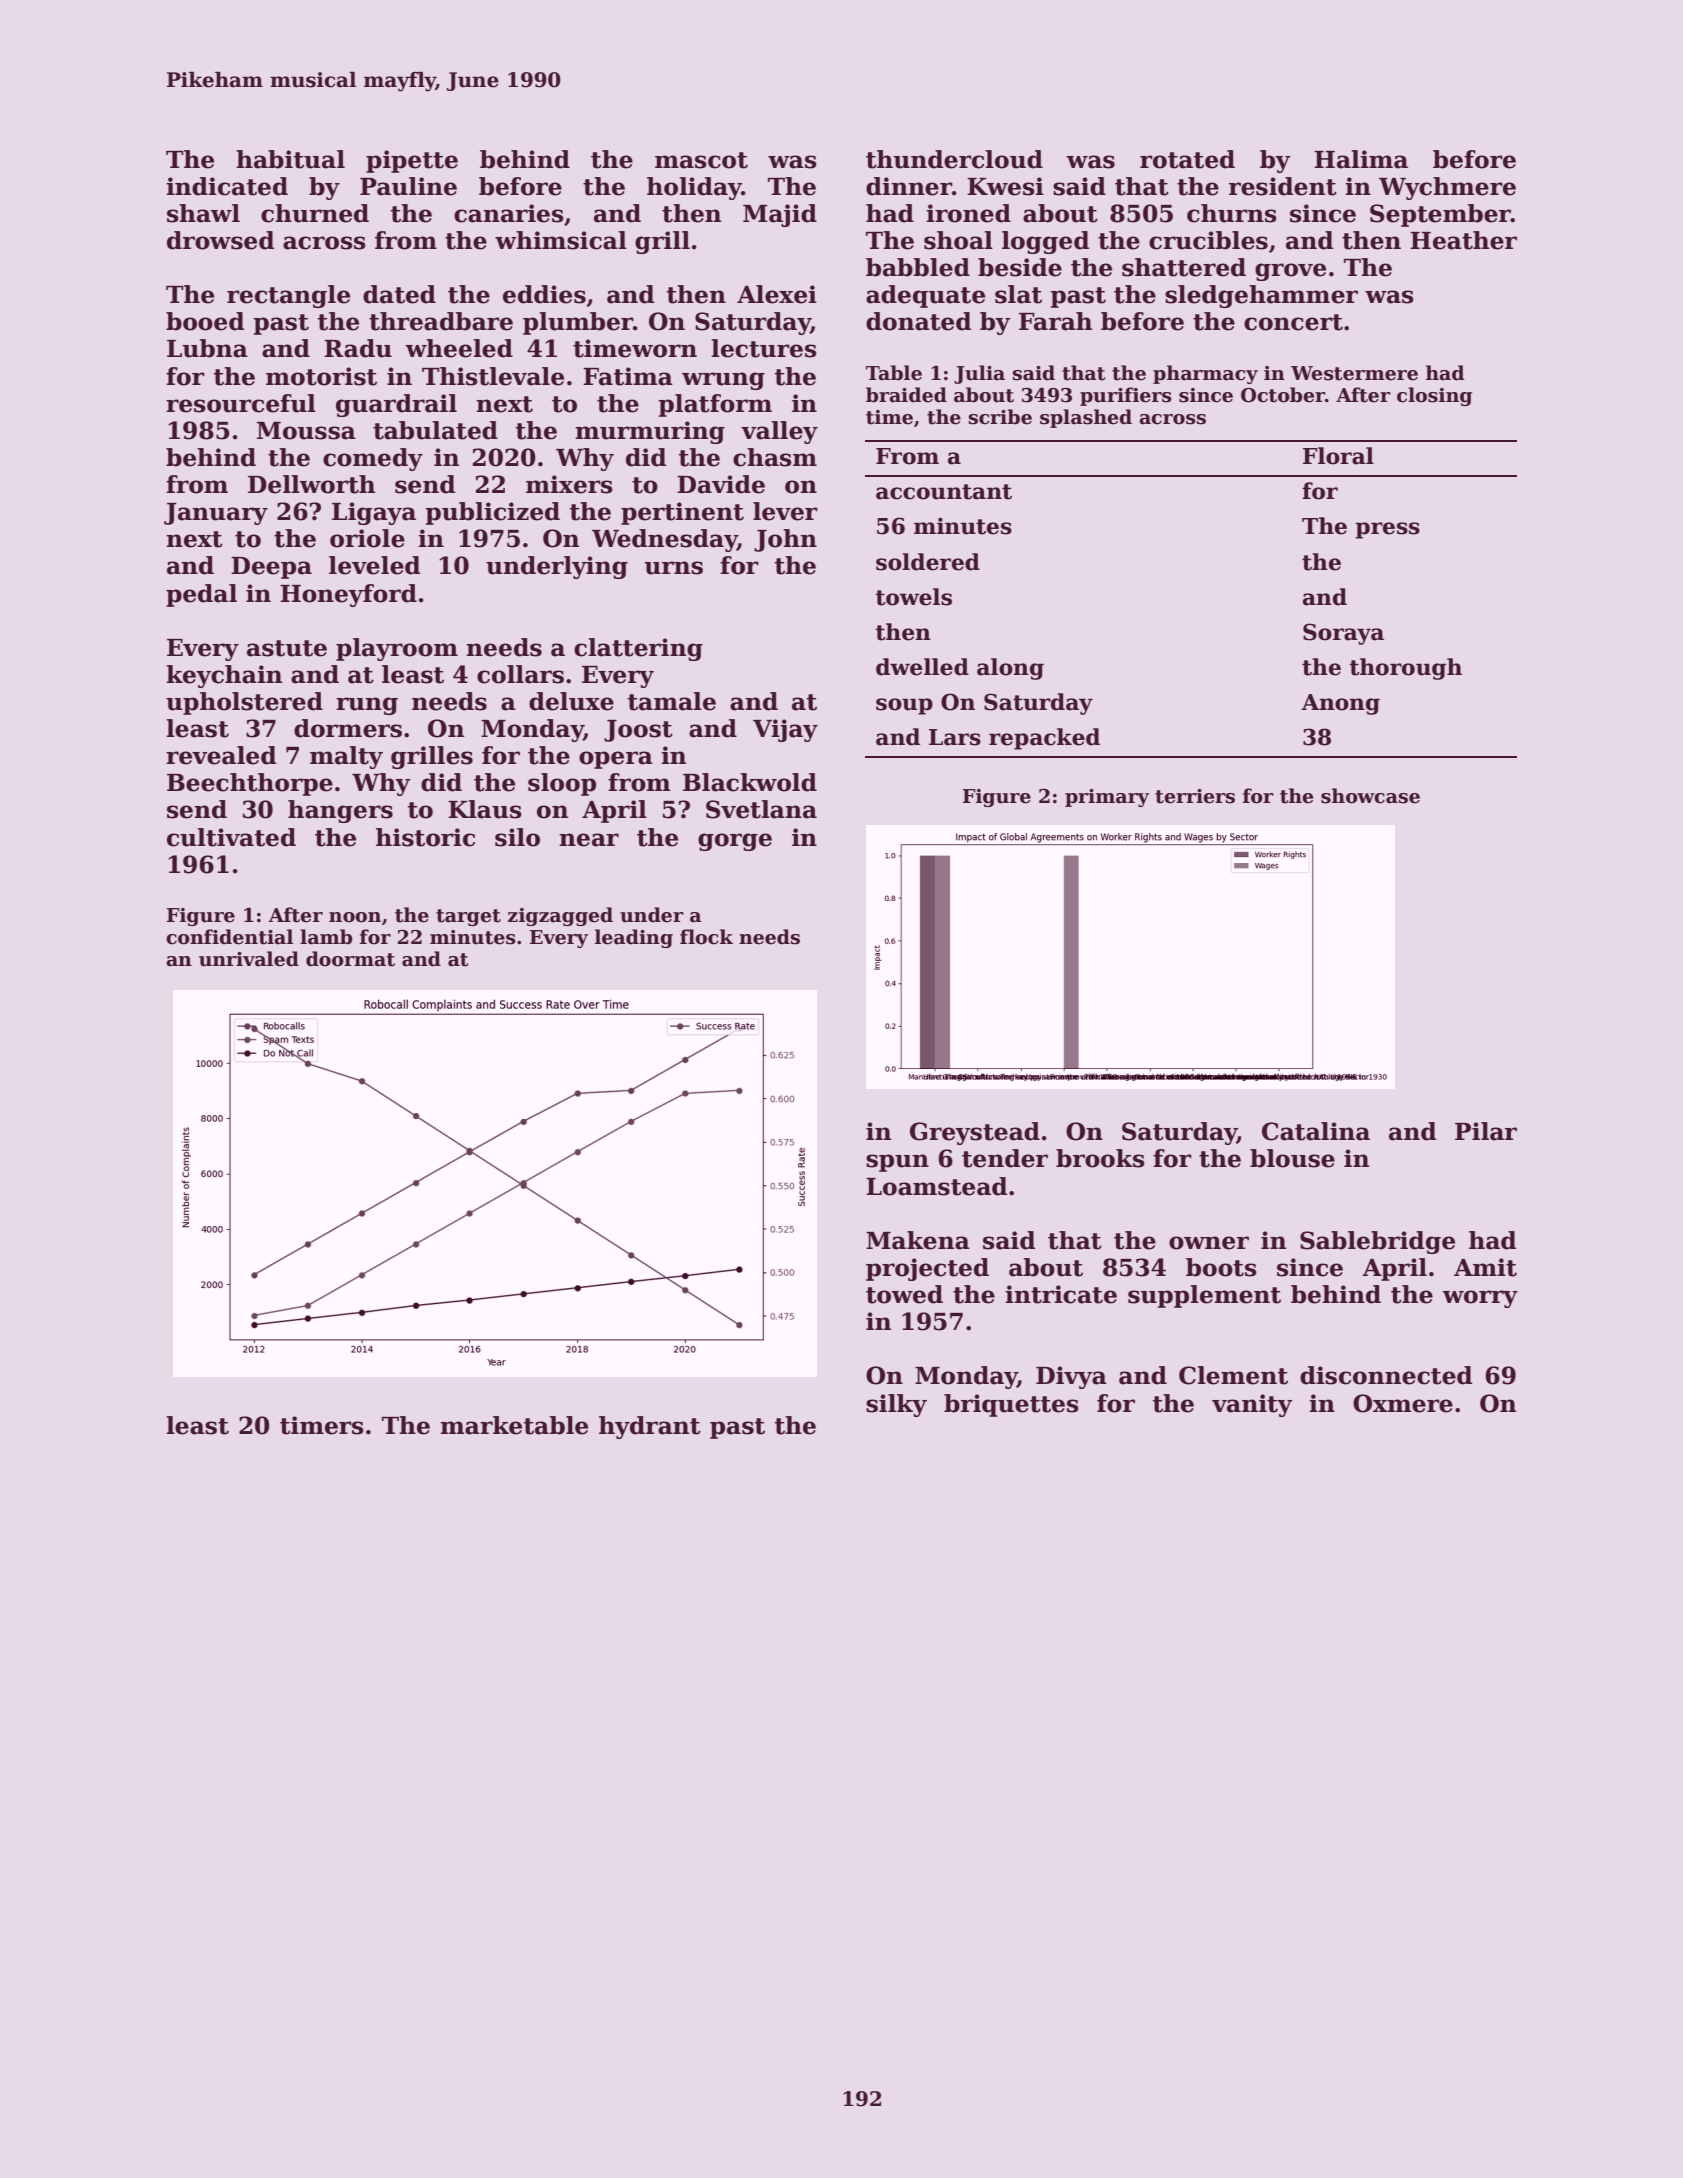 The height and width of the screenshot is (2178, 1683). What do you see at coordinates (638, 649) in the screenshot?
I see `clattering` at bounding box center [638, 649].
